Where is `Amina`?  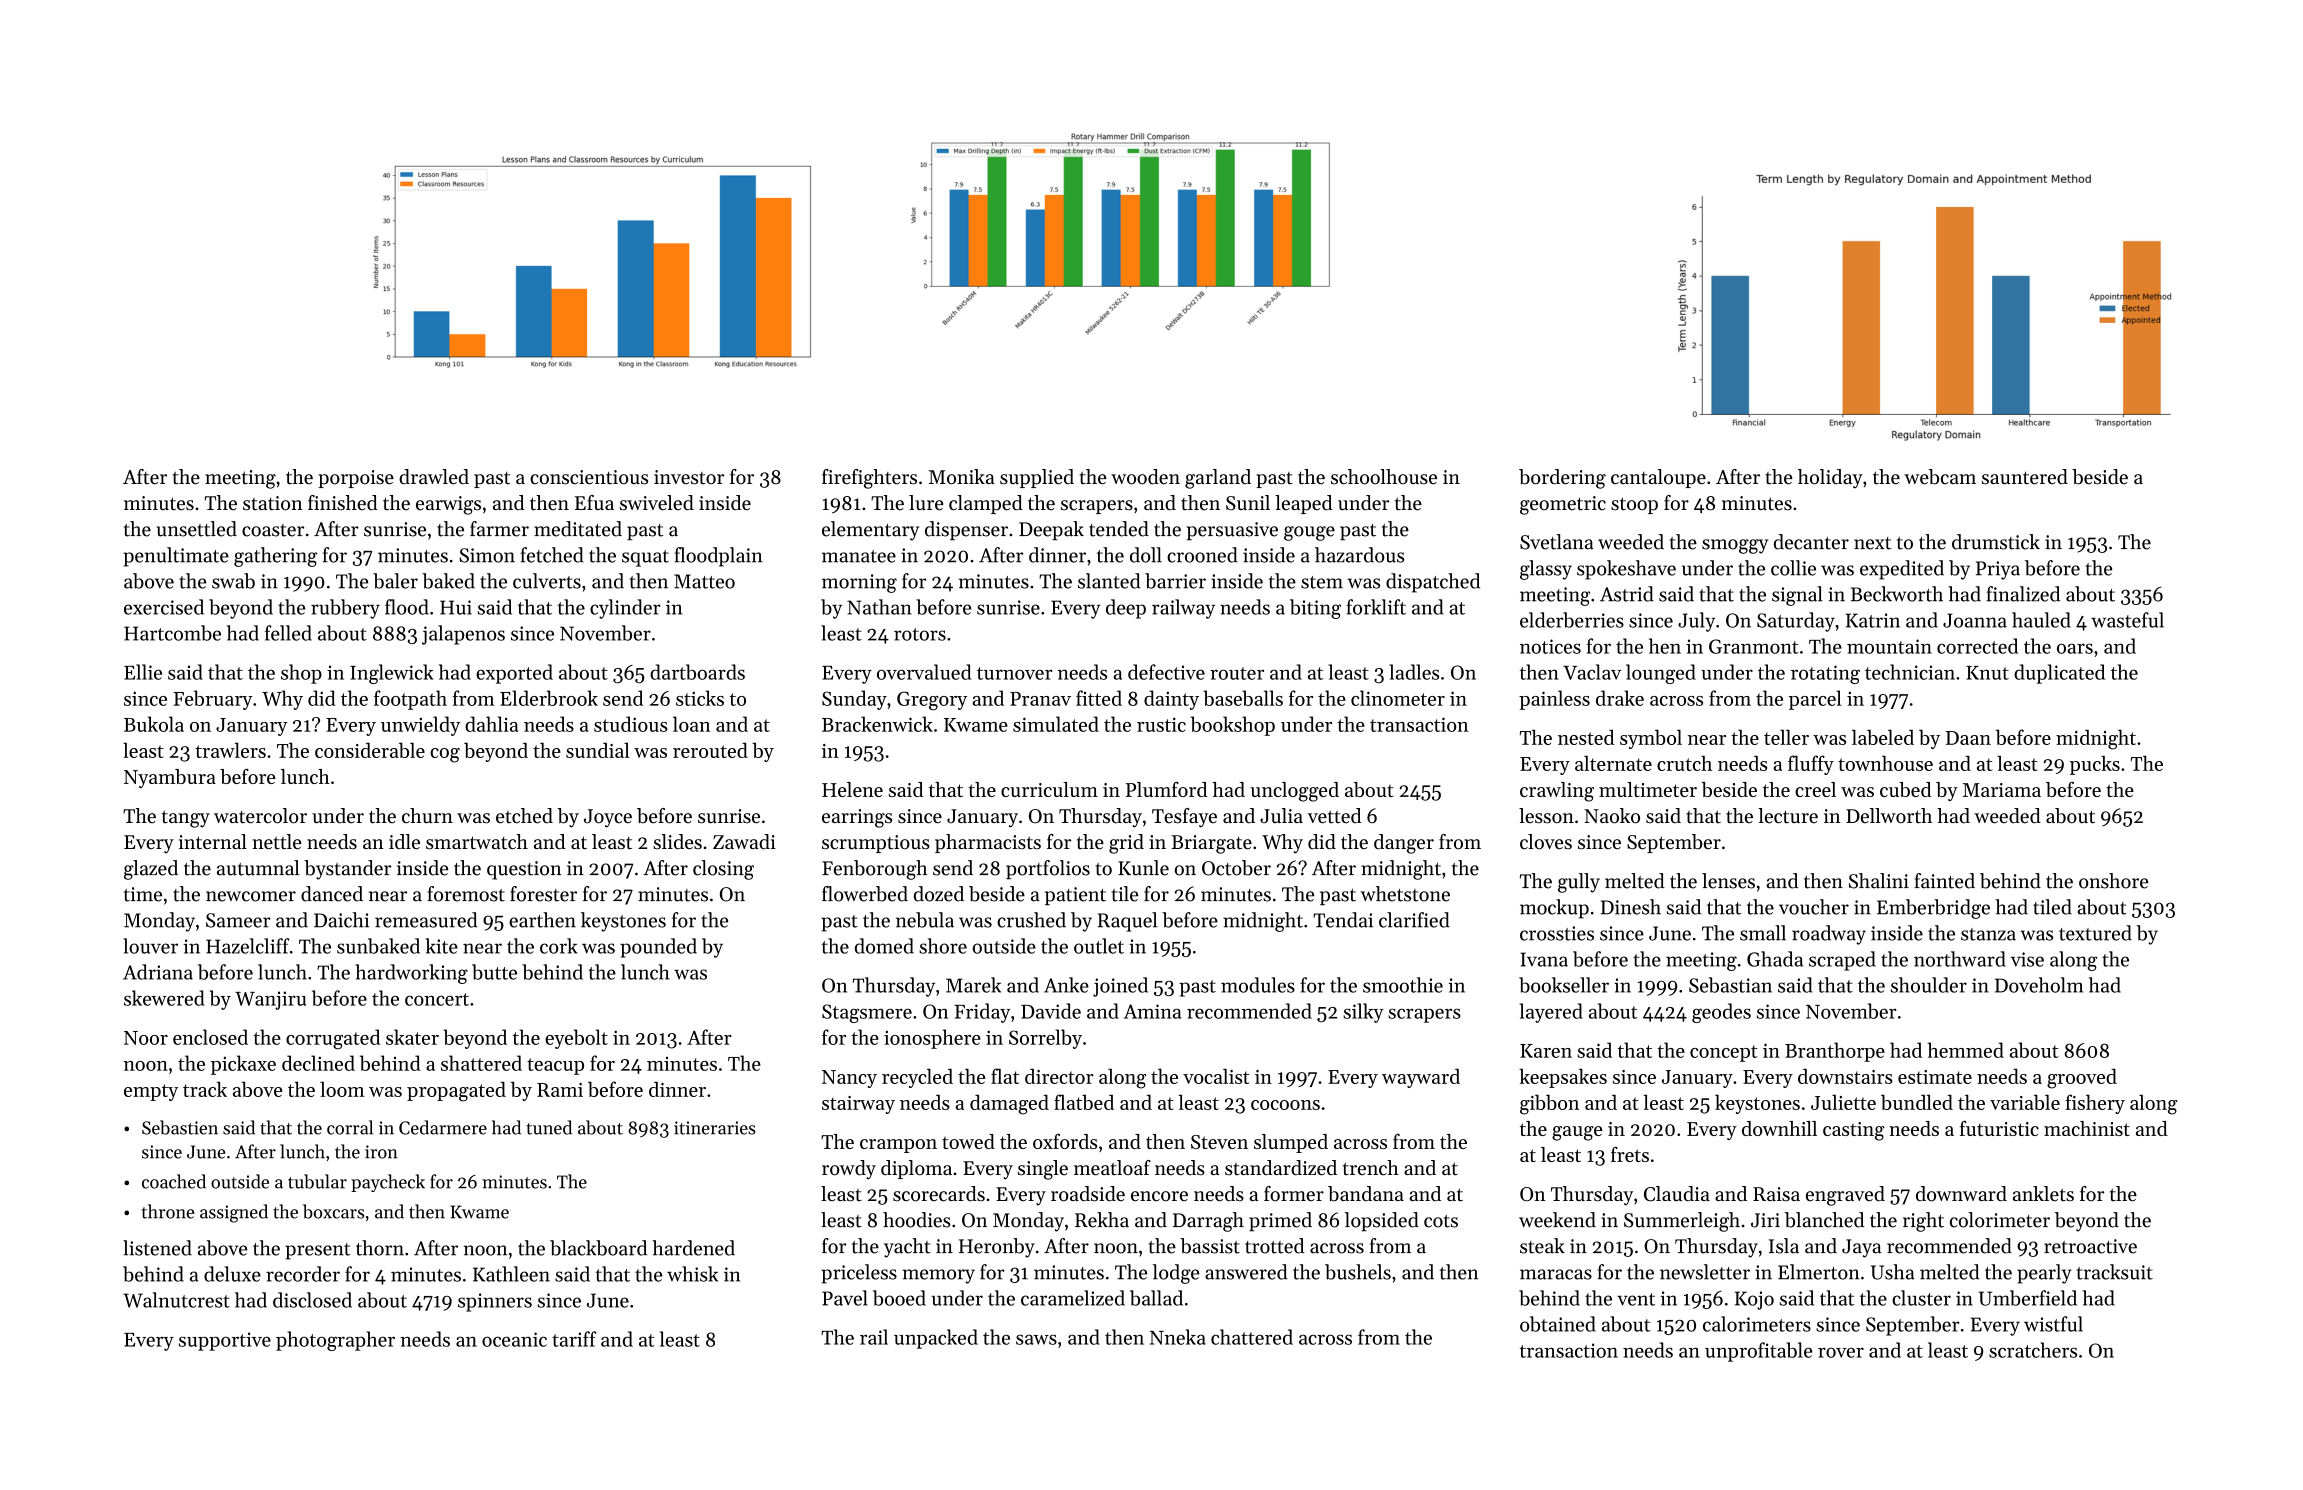 Amina is located at coordinates (1152, 1011).
